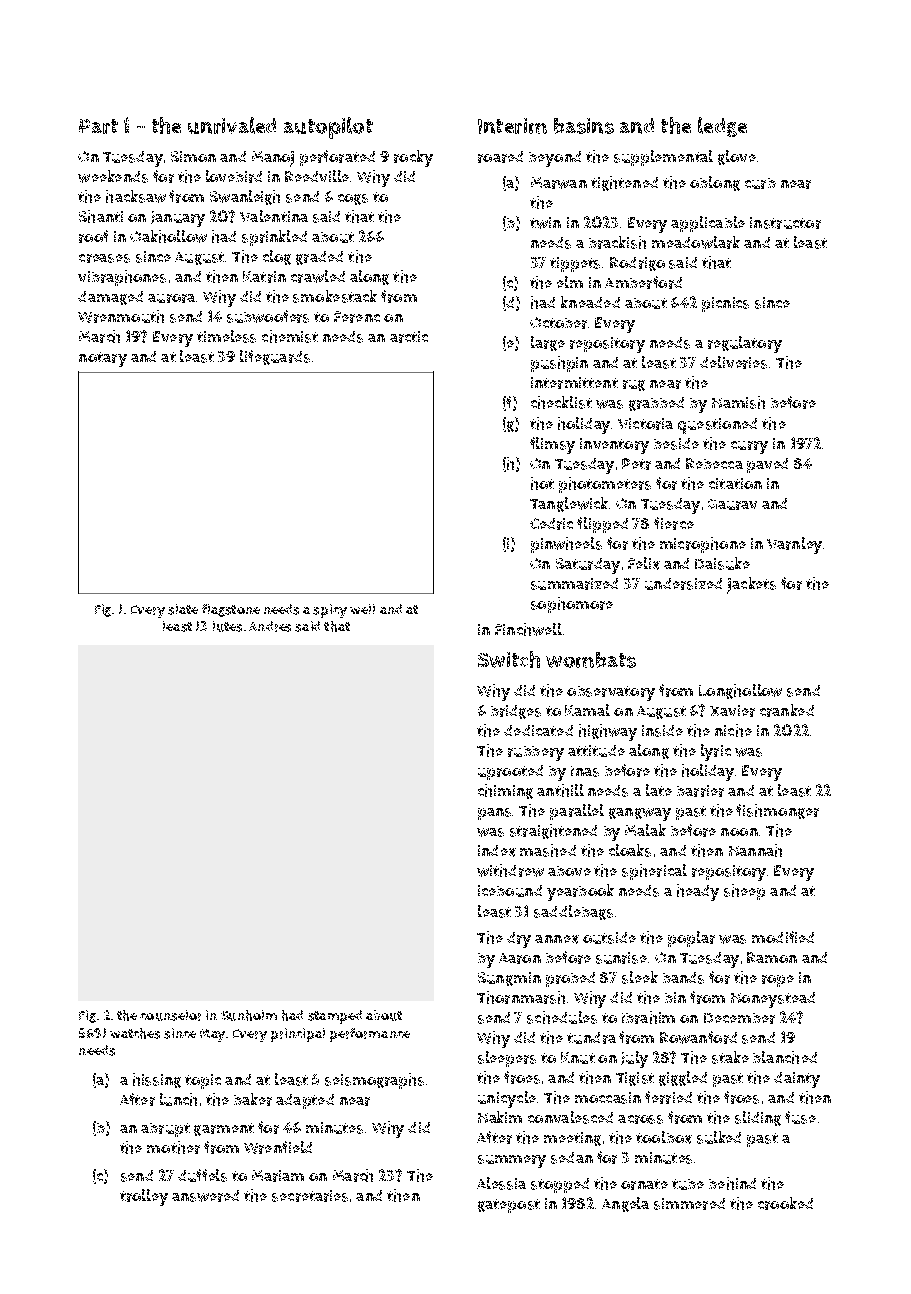 Image resolution: width=911 pixels, height=1294 pixels. I want to click on checklist, so click(561, 402).
